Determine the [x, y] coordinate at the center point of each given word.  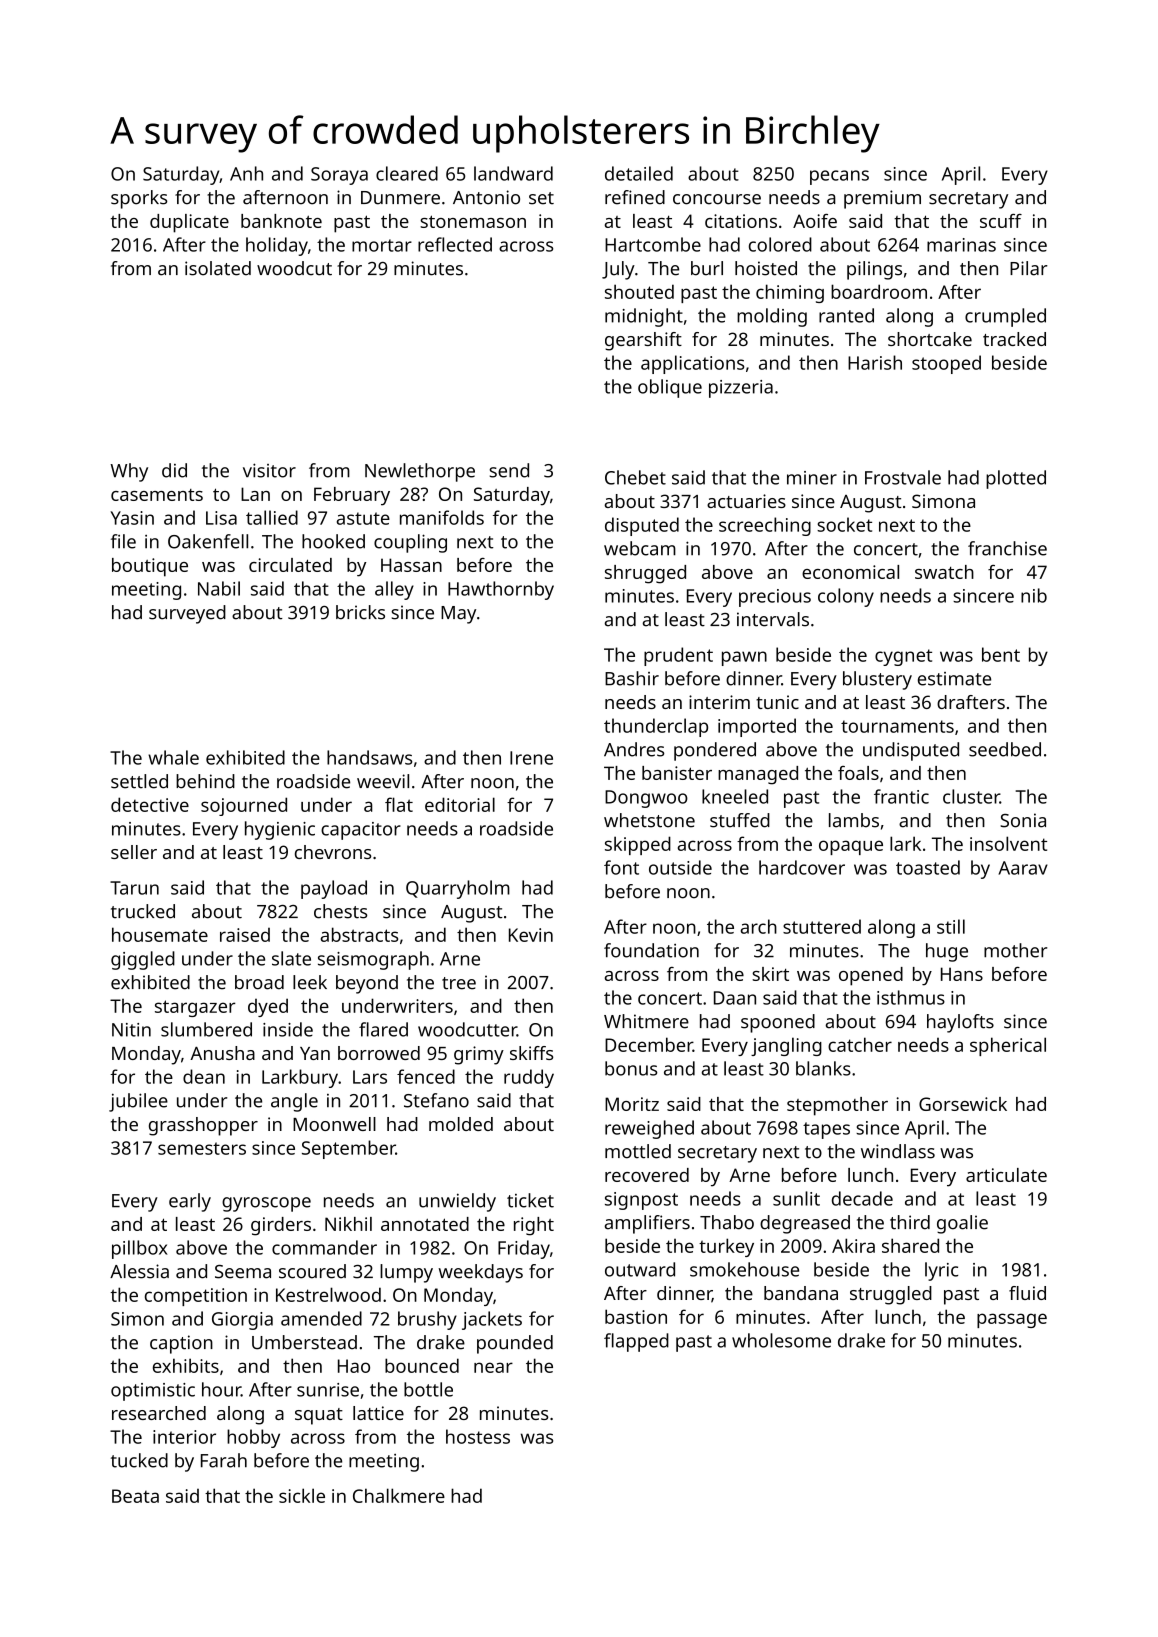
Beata [135, 1496]
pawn [744, 658]
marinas [961, 245]
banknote [281, 221]
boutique [150, 567]
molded [461, 1124]
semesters [202, 1148]
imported [757, 727]
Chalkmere [399, 1495]
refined [635, 197]
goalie [962, 1224]
